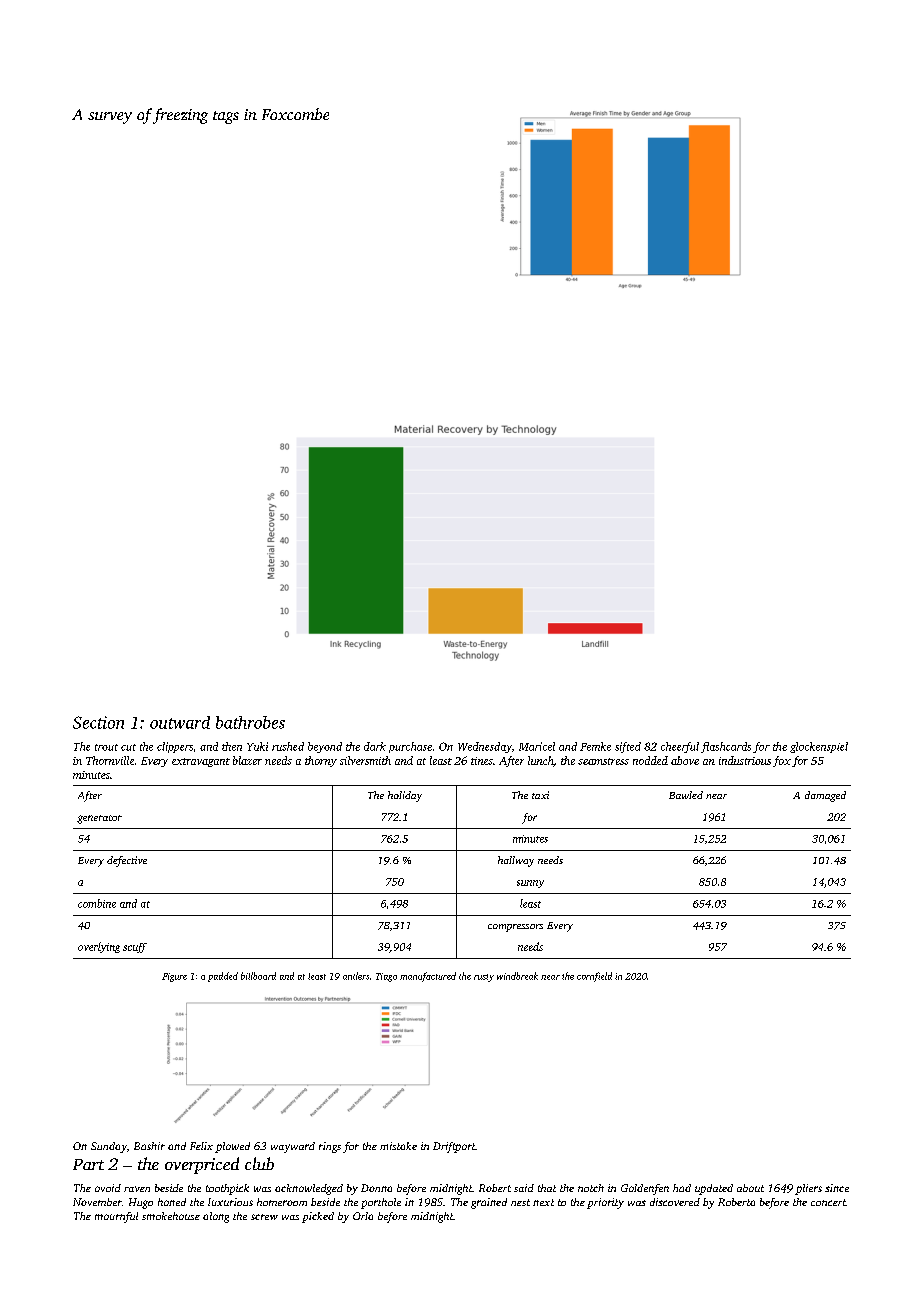 The image size is (924, 1308). What do you see at coordinates (750, 1188) in the screenshot?
I see `about` at bounding box center [750, 1188].
